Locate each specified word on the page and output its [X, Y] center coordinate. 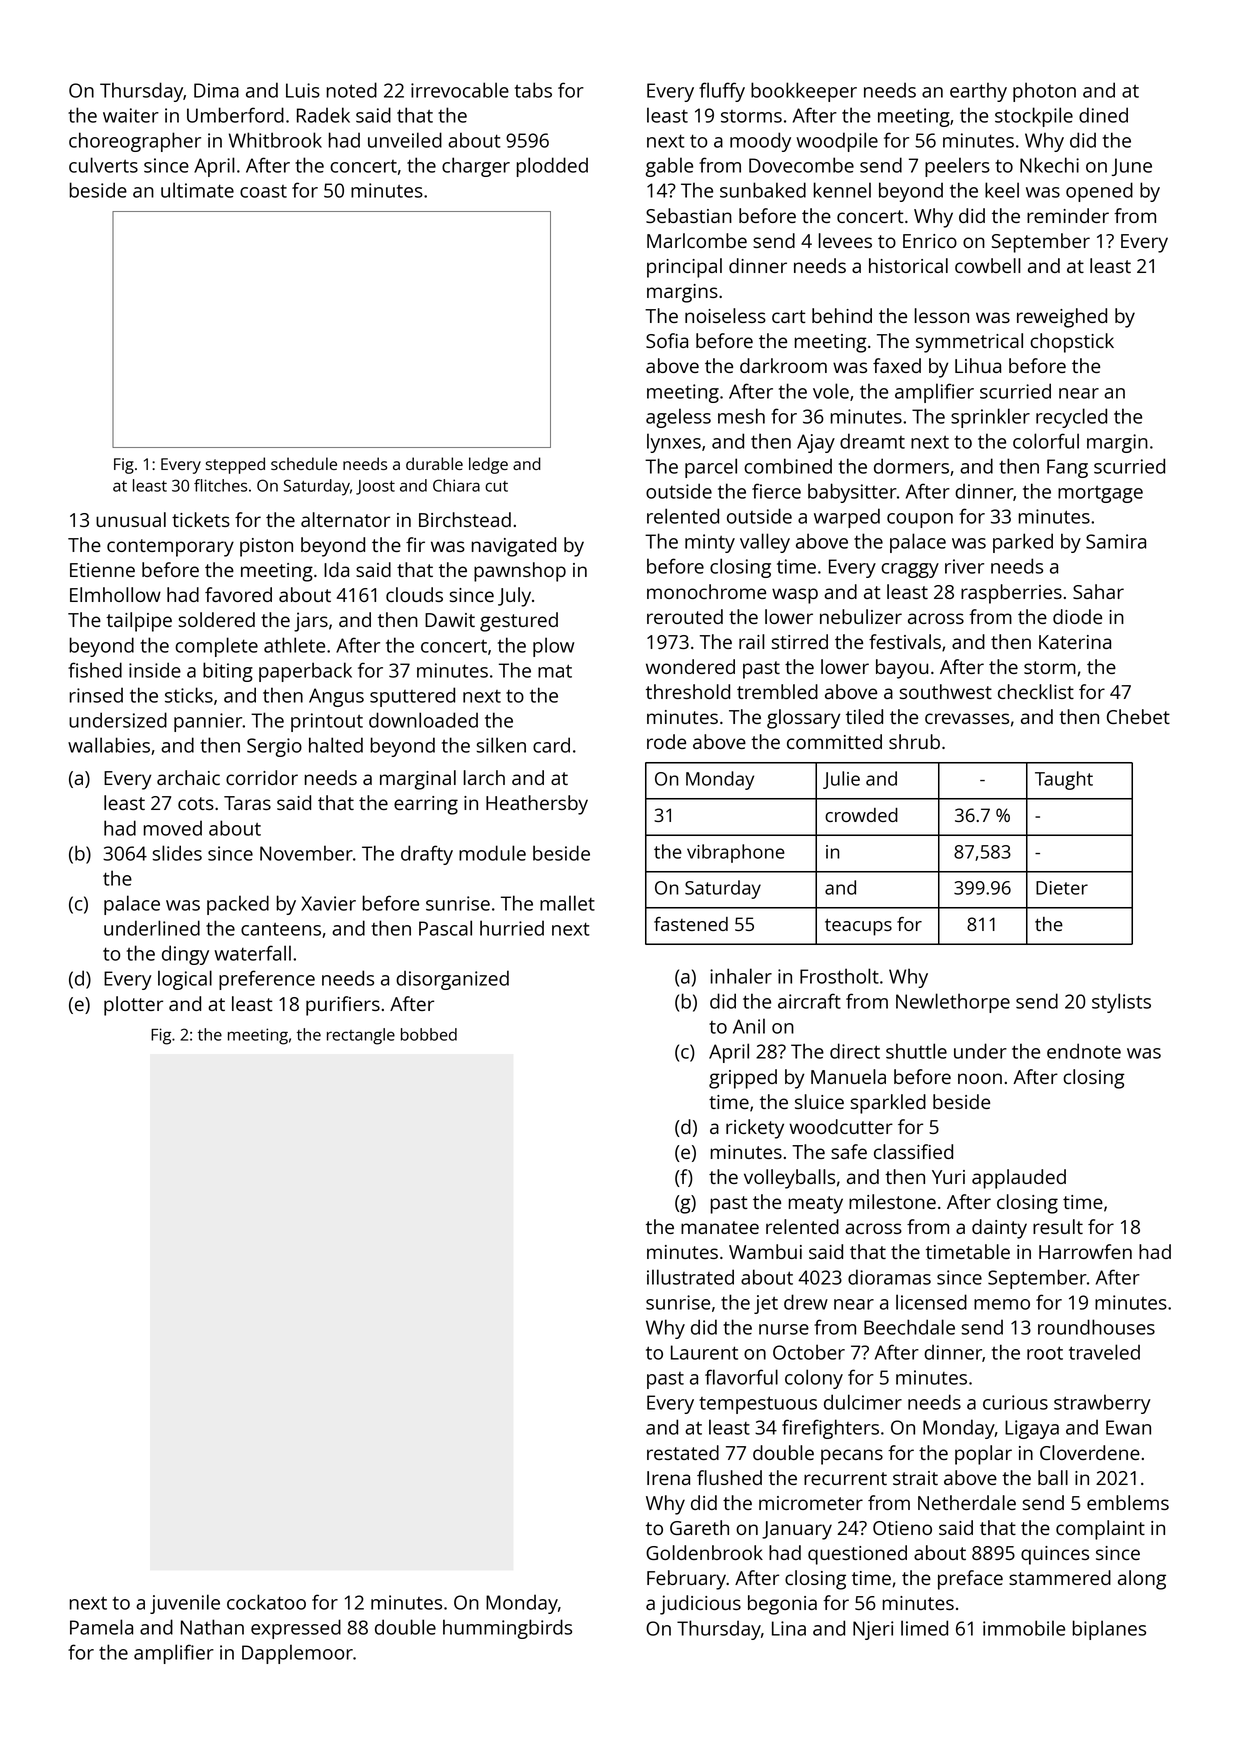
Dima [216, 90]
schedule [304, 463]
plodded [552, 167]
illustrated [690, 1277]
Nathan [212, 1627]
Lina [789, 1628]
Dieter [1062, 888]
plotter [133, 1006]
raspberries [1011, 594]
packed [238, 905]
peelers [957, 167]
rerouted [685, 616]
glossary [804, 719]
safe [849, 1151]
